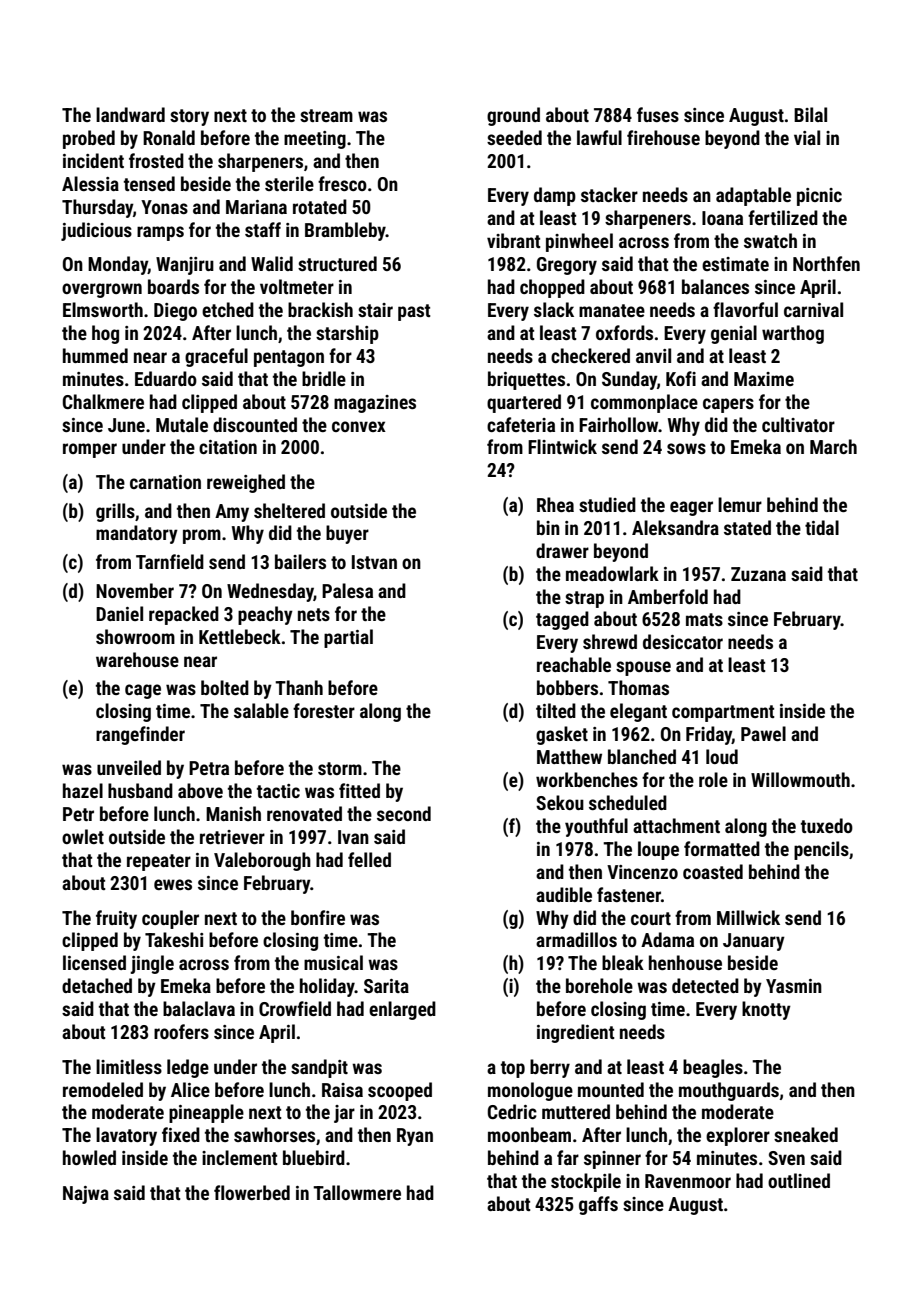 The height and width of the page is (1311, 924). I want to click on detached, so click(97, 985).
